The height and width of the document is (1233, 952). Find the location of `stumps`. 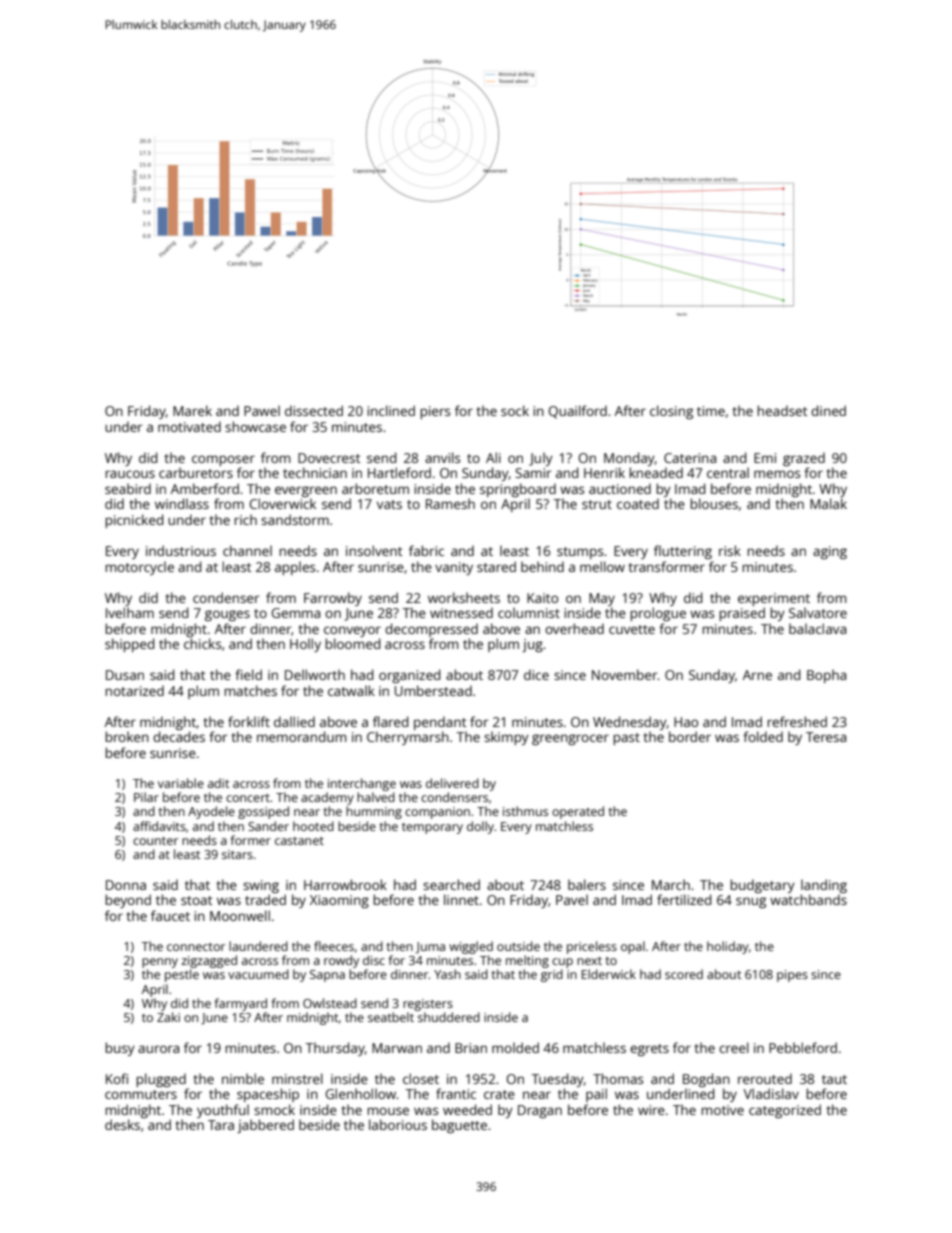

stumps is located at coordinates (580, 553).
